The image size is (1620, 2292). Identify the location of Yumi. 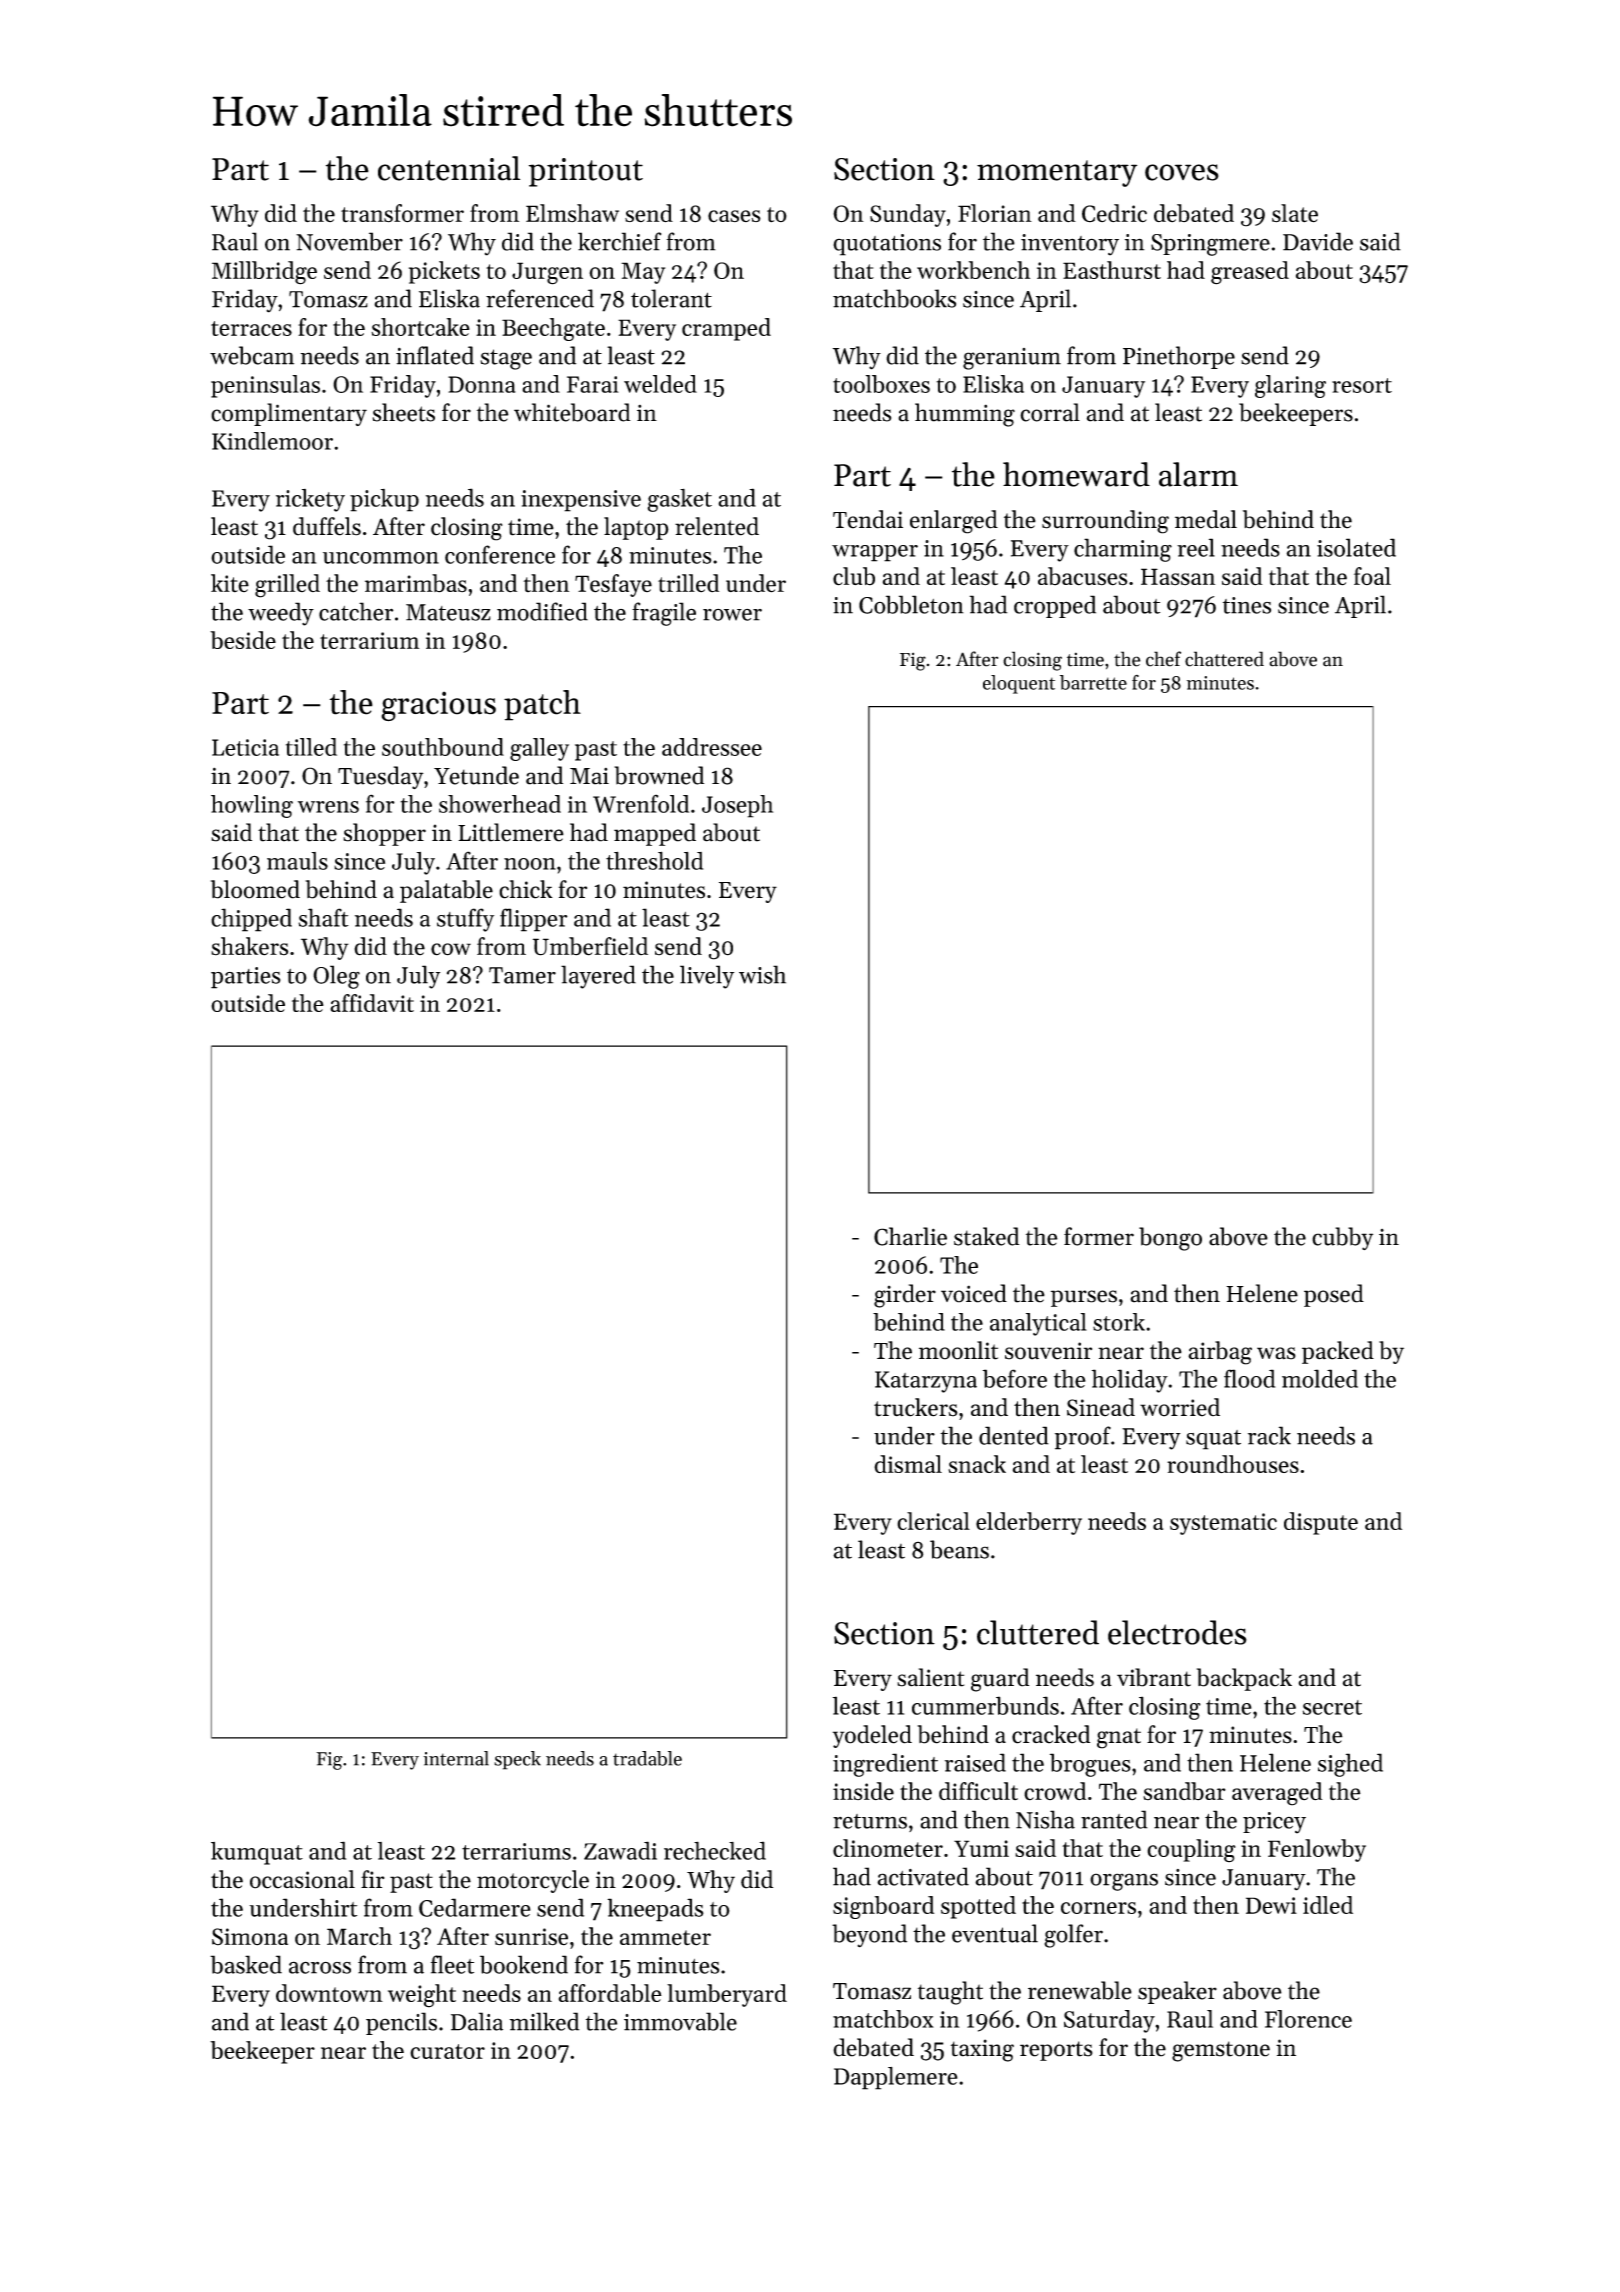
(981, 1848).
